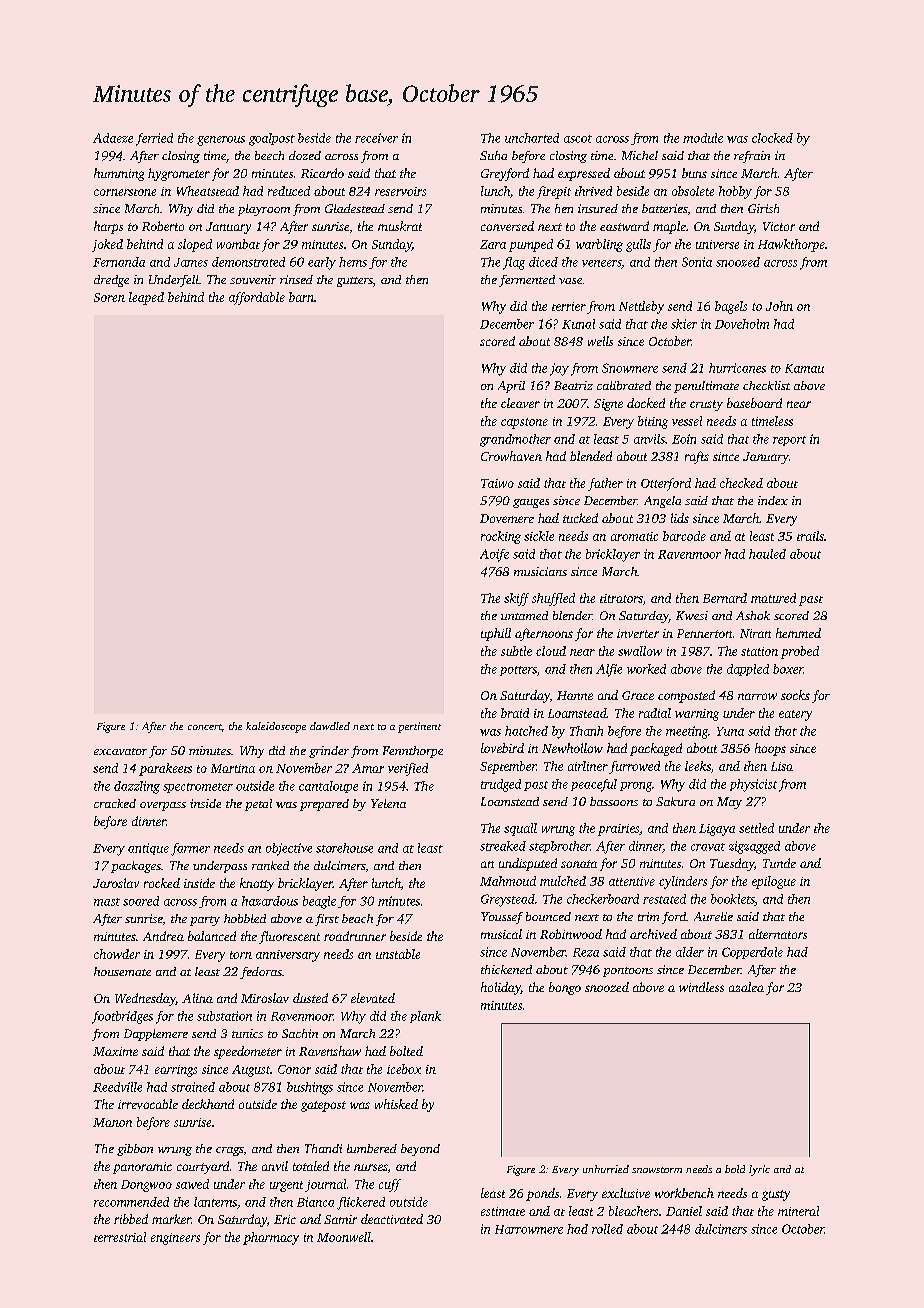 The image size is (924, 1308). What do you see at coordinates (400, 226) in the screenshot?
I see `muskrat` at bounding box center [400, 226].
